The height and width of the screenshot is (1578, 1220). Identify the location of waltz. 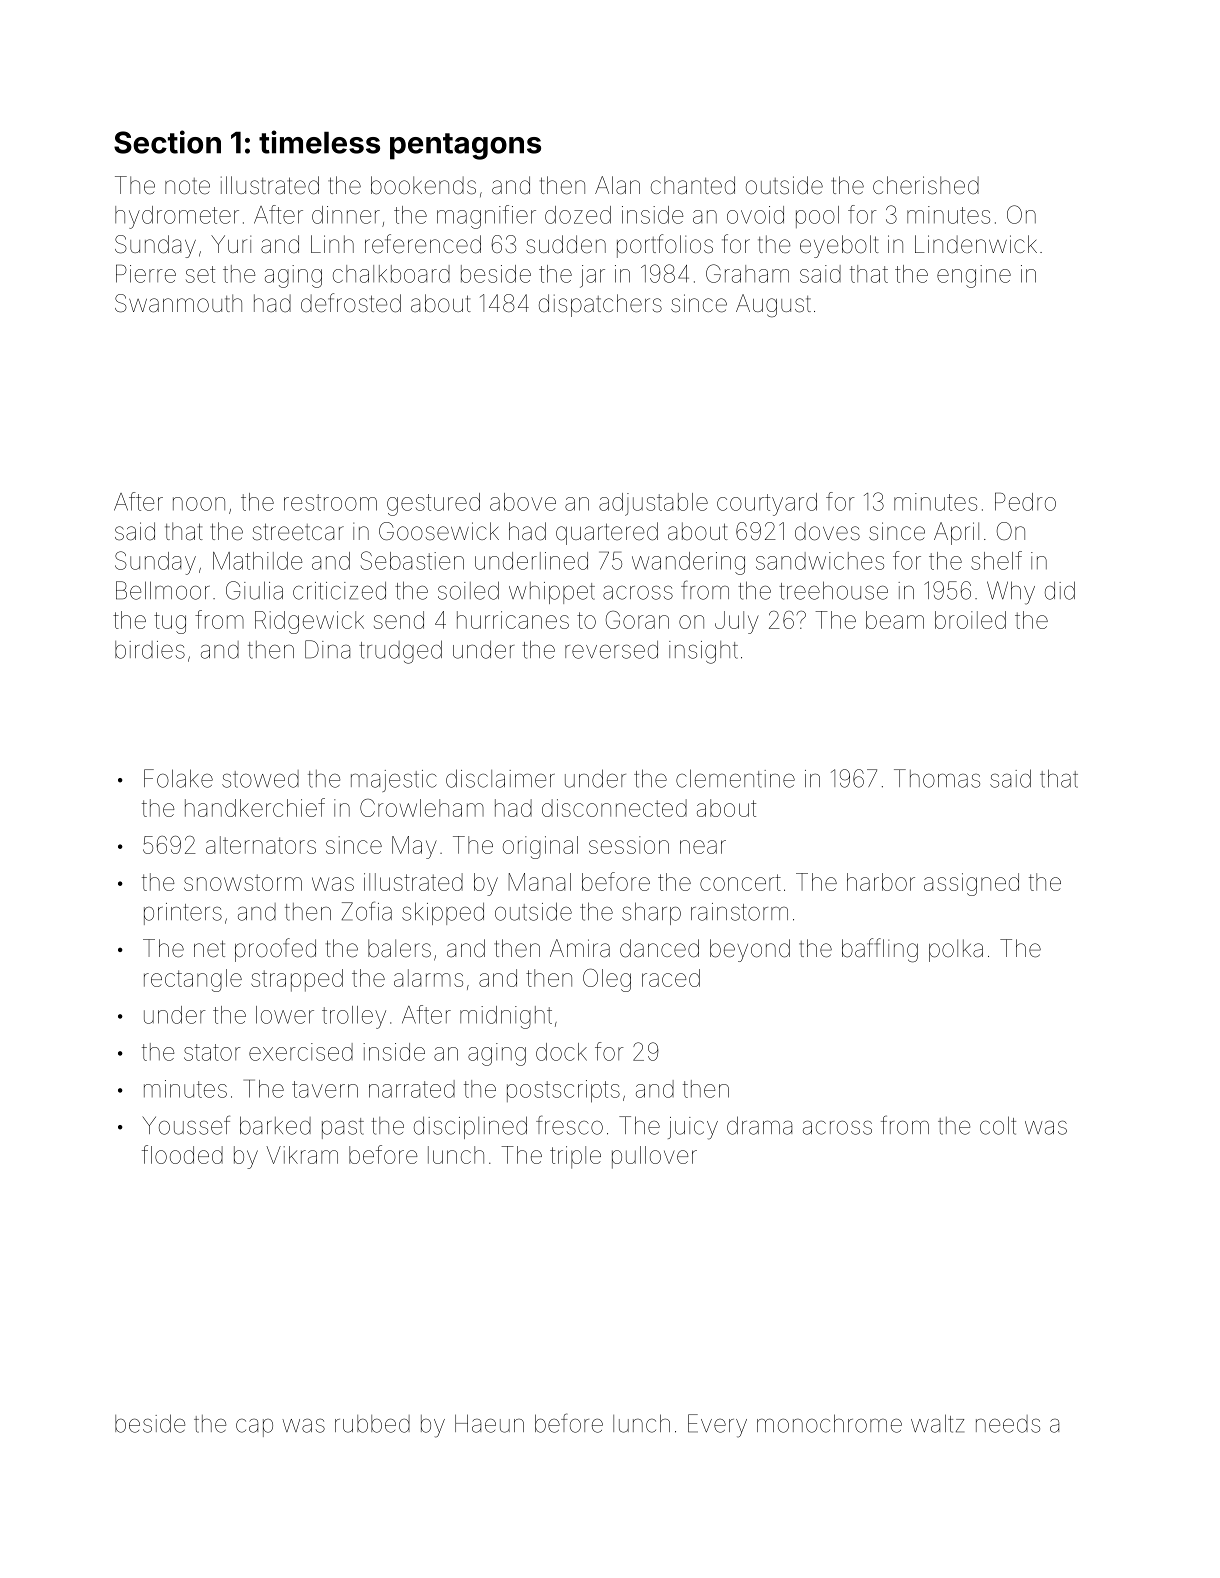
(937, 1423).
